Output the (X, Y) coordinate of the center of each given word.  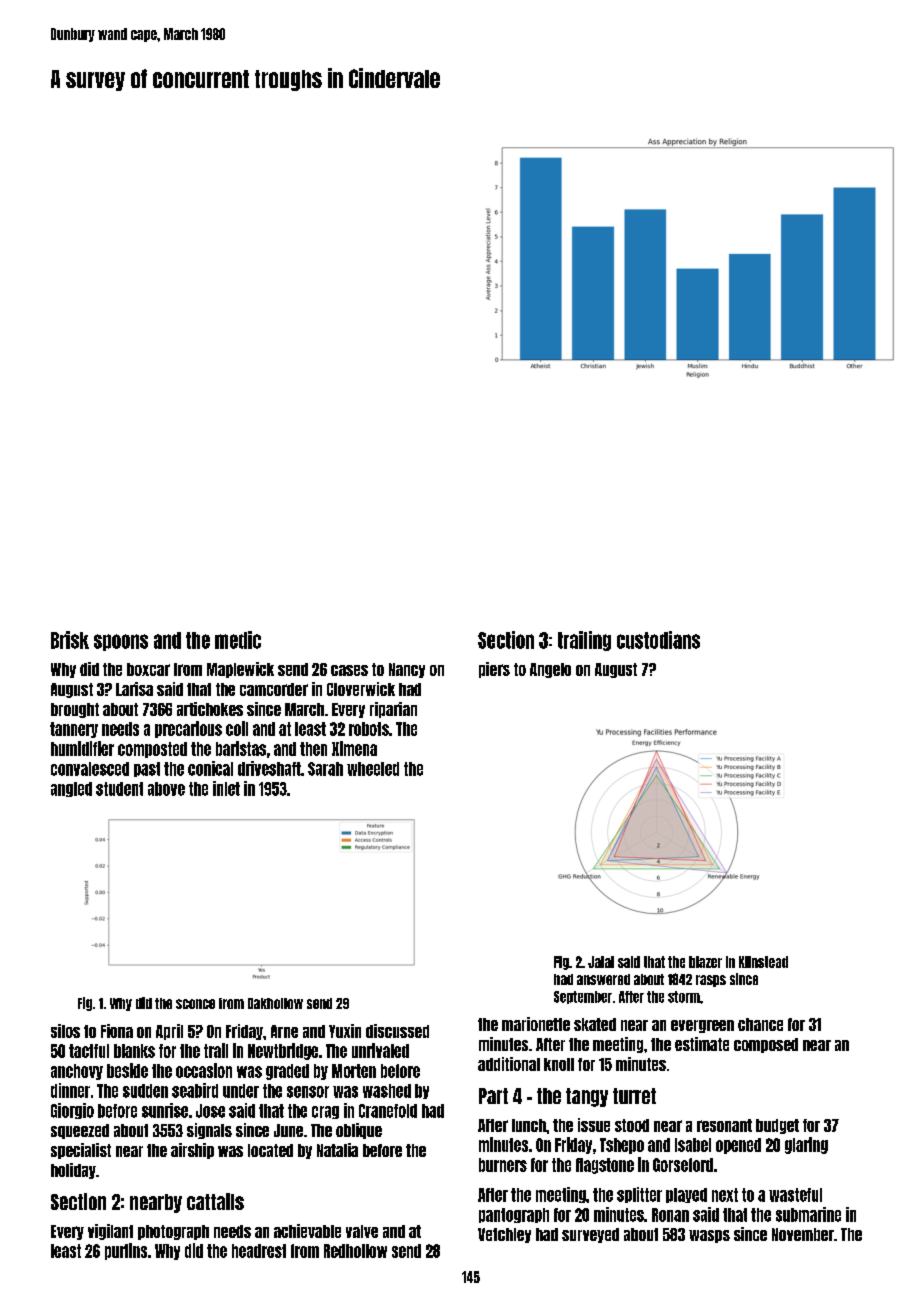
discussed (397, 1031)
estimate (702, 1044)
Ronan (670, 1215)
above (166, 789)
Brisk (70, 640)
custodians (658, 640)
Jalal (601, 962)
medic (238, 640)
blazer (705, 962)
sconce (195, 1004)
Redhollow (355, 1251)
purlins (126, 1251)
